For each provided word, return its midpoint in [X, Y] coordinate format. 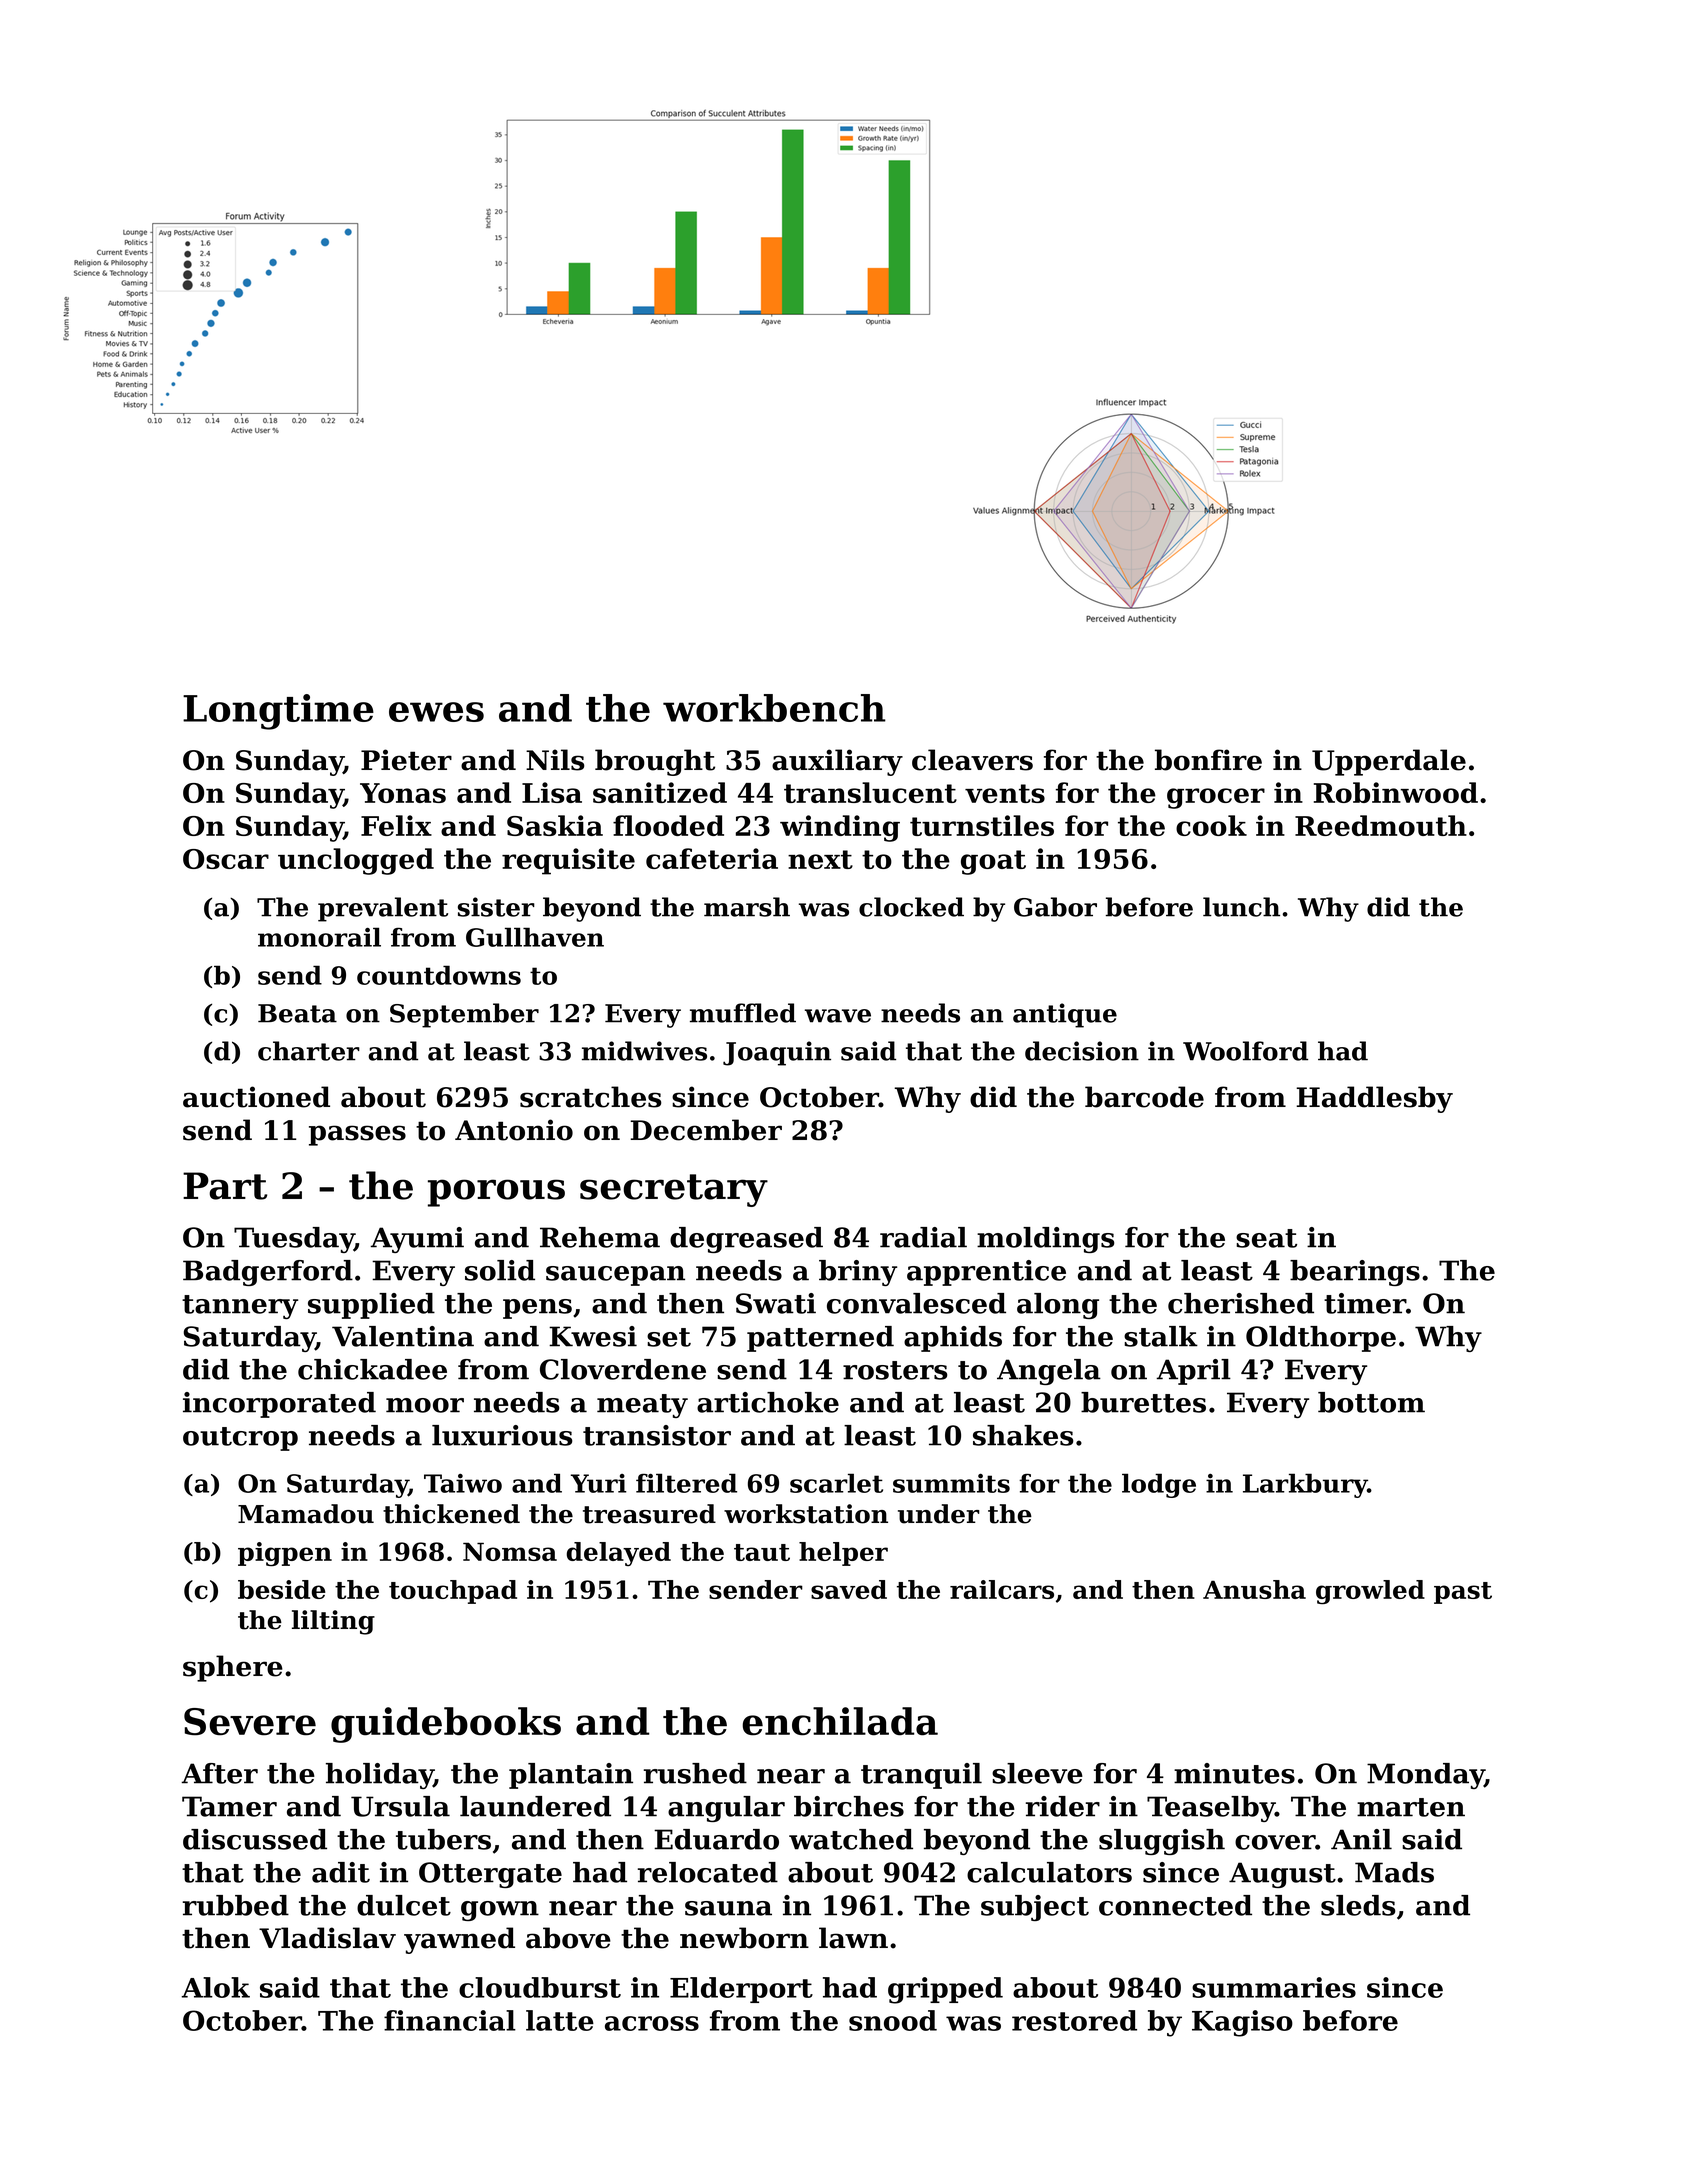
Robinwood [1396, 792]
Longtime [278, 712]
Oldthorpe [1321, 1339]
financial [450, 2020]
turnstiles [982, 825]
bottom [1371, 1402]
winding [840, 828]
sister [496, 907]
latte [560, 2020]
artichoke [768, 1402]
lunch [1241, 907]
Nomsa [510, 1552]
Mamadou [306, 1514]
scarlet [836, 1483]
